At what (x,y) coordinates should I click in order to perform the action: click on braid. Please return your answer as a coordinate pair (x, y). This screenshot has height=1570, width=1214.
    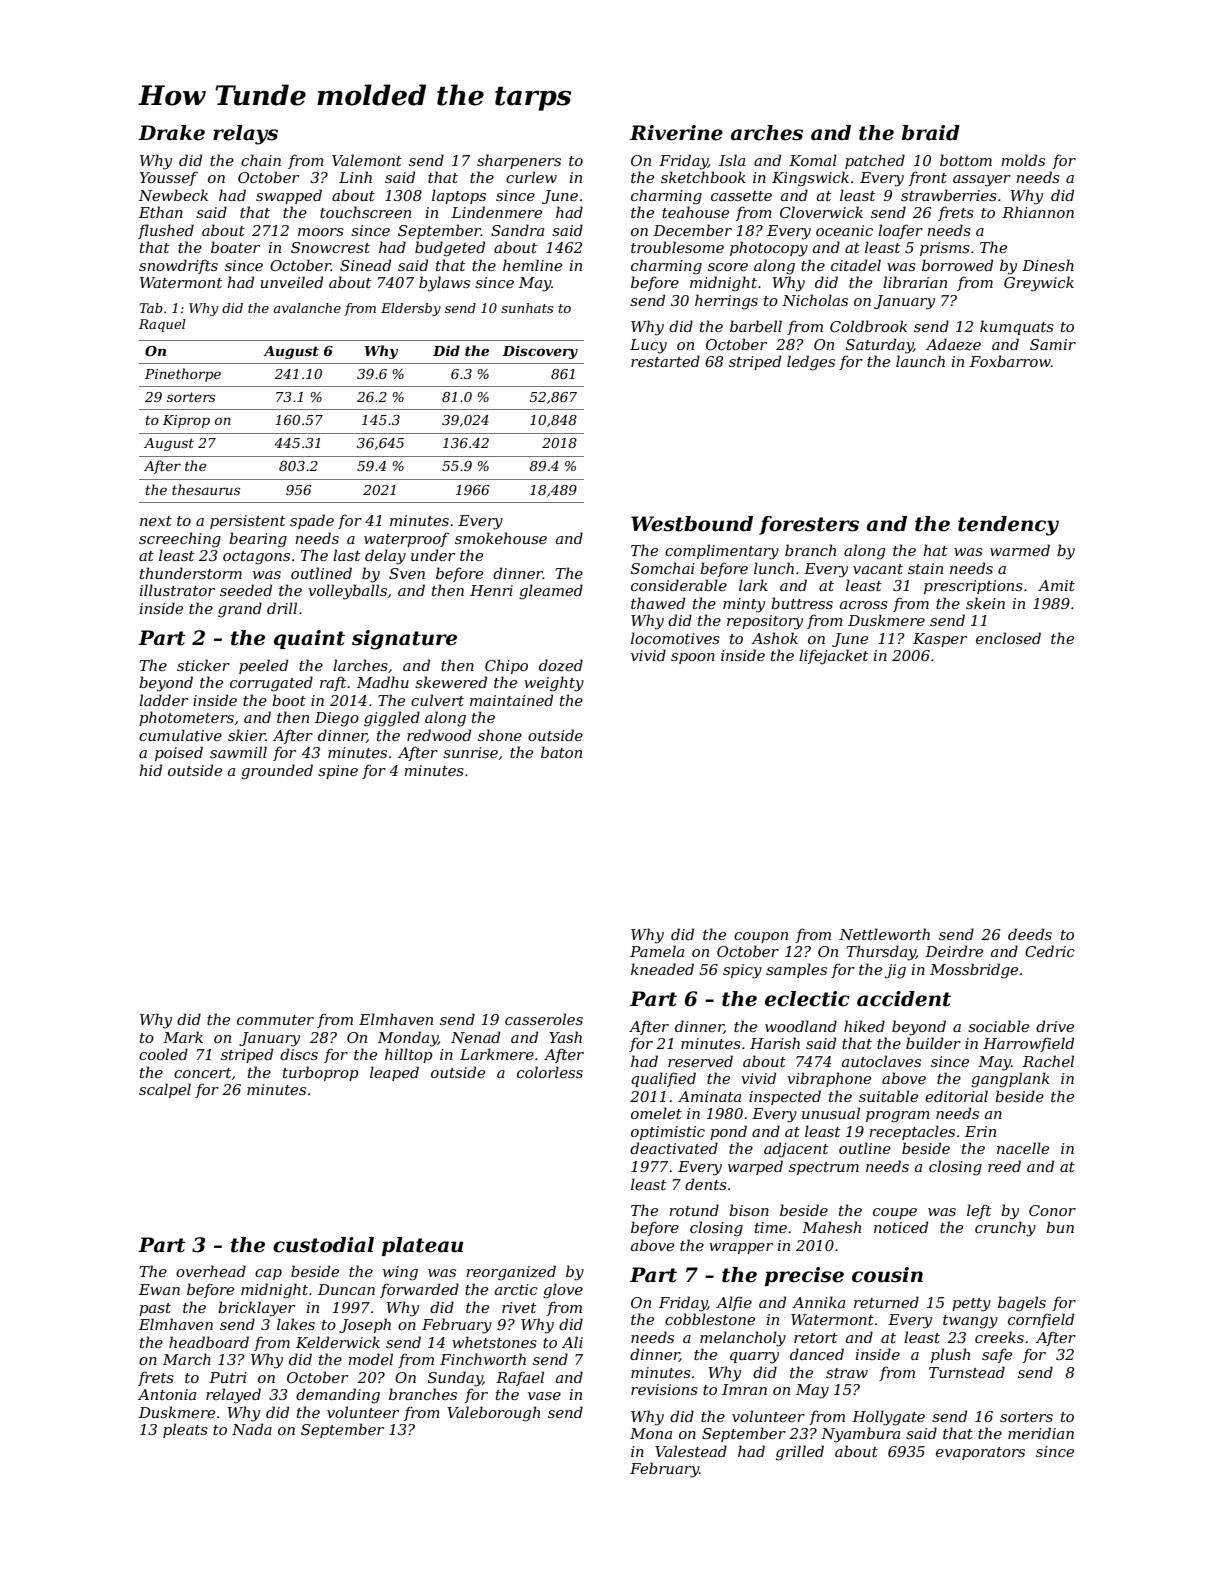
    Looking at the image, I should click on (931, 133).
